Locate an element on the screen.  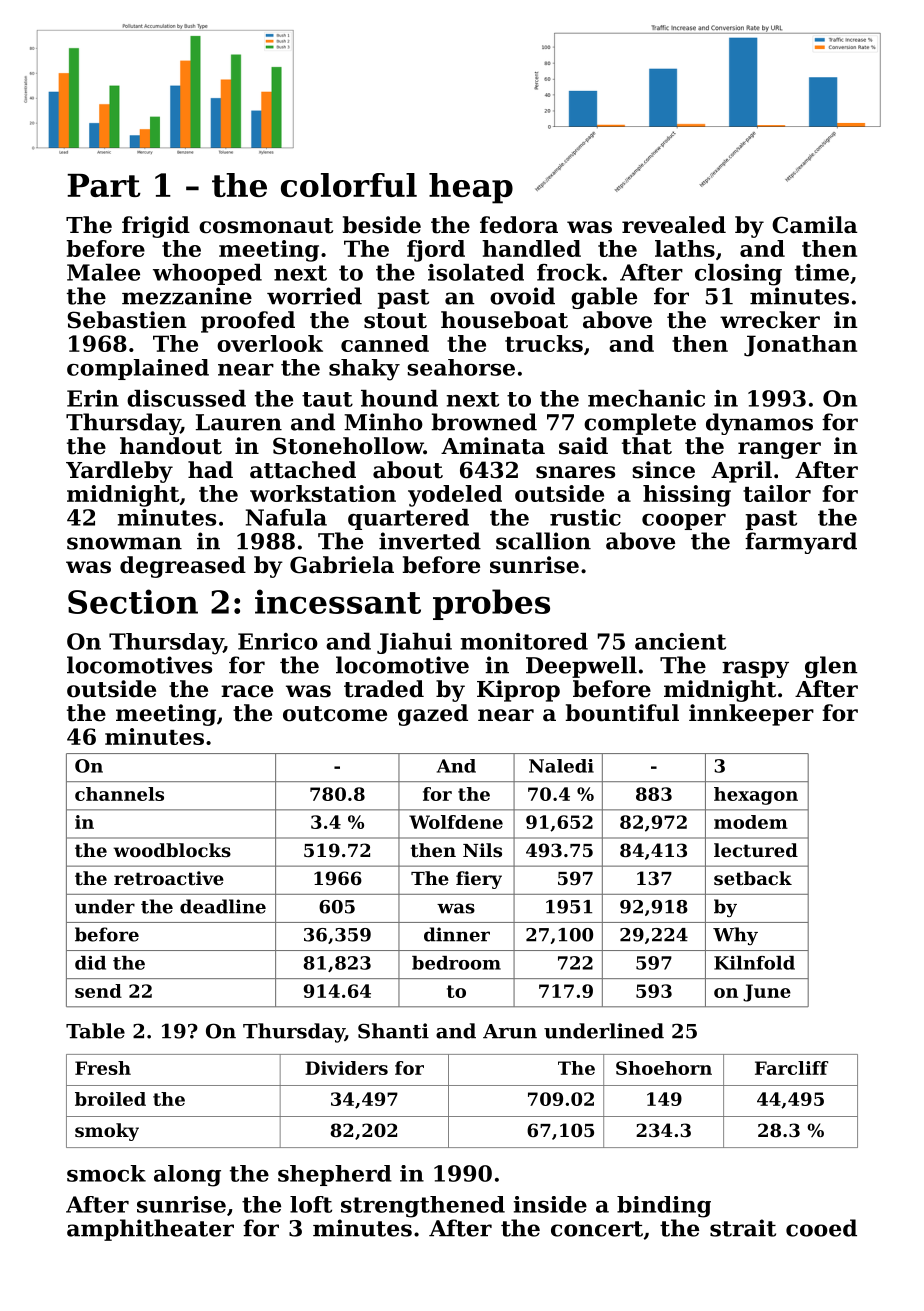
revealed is located at coordinates (674, 225).
